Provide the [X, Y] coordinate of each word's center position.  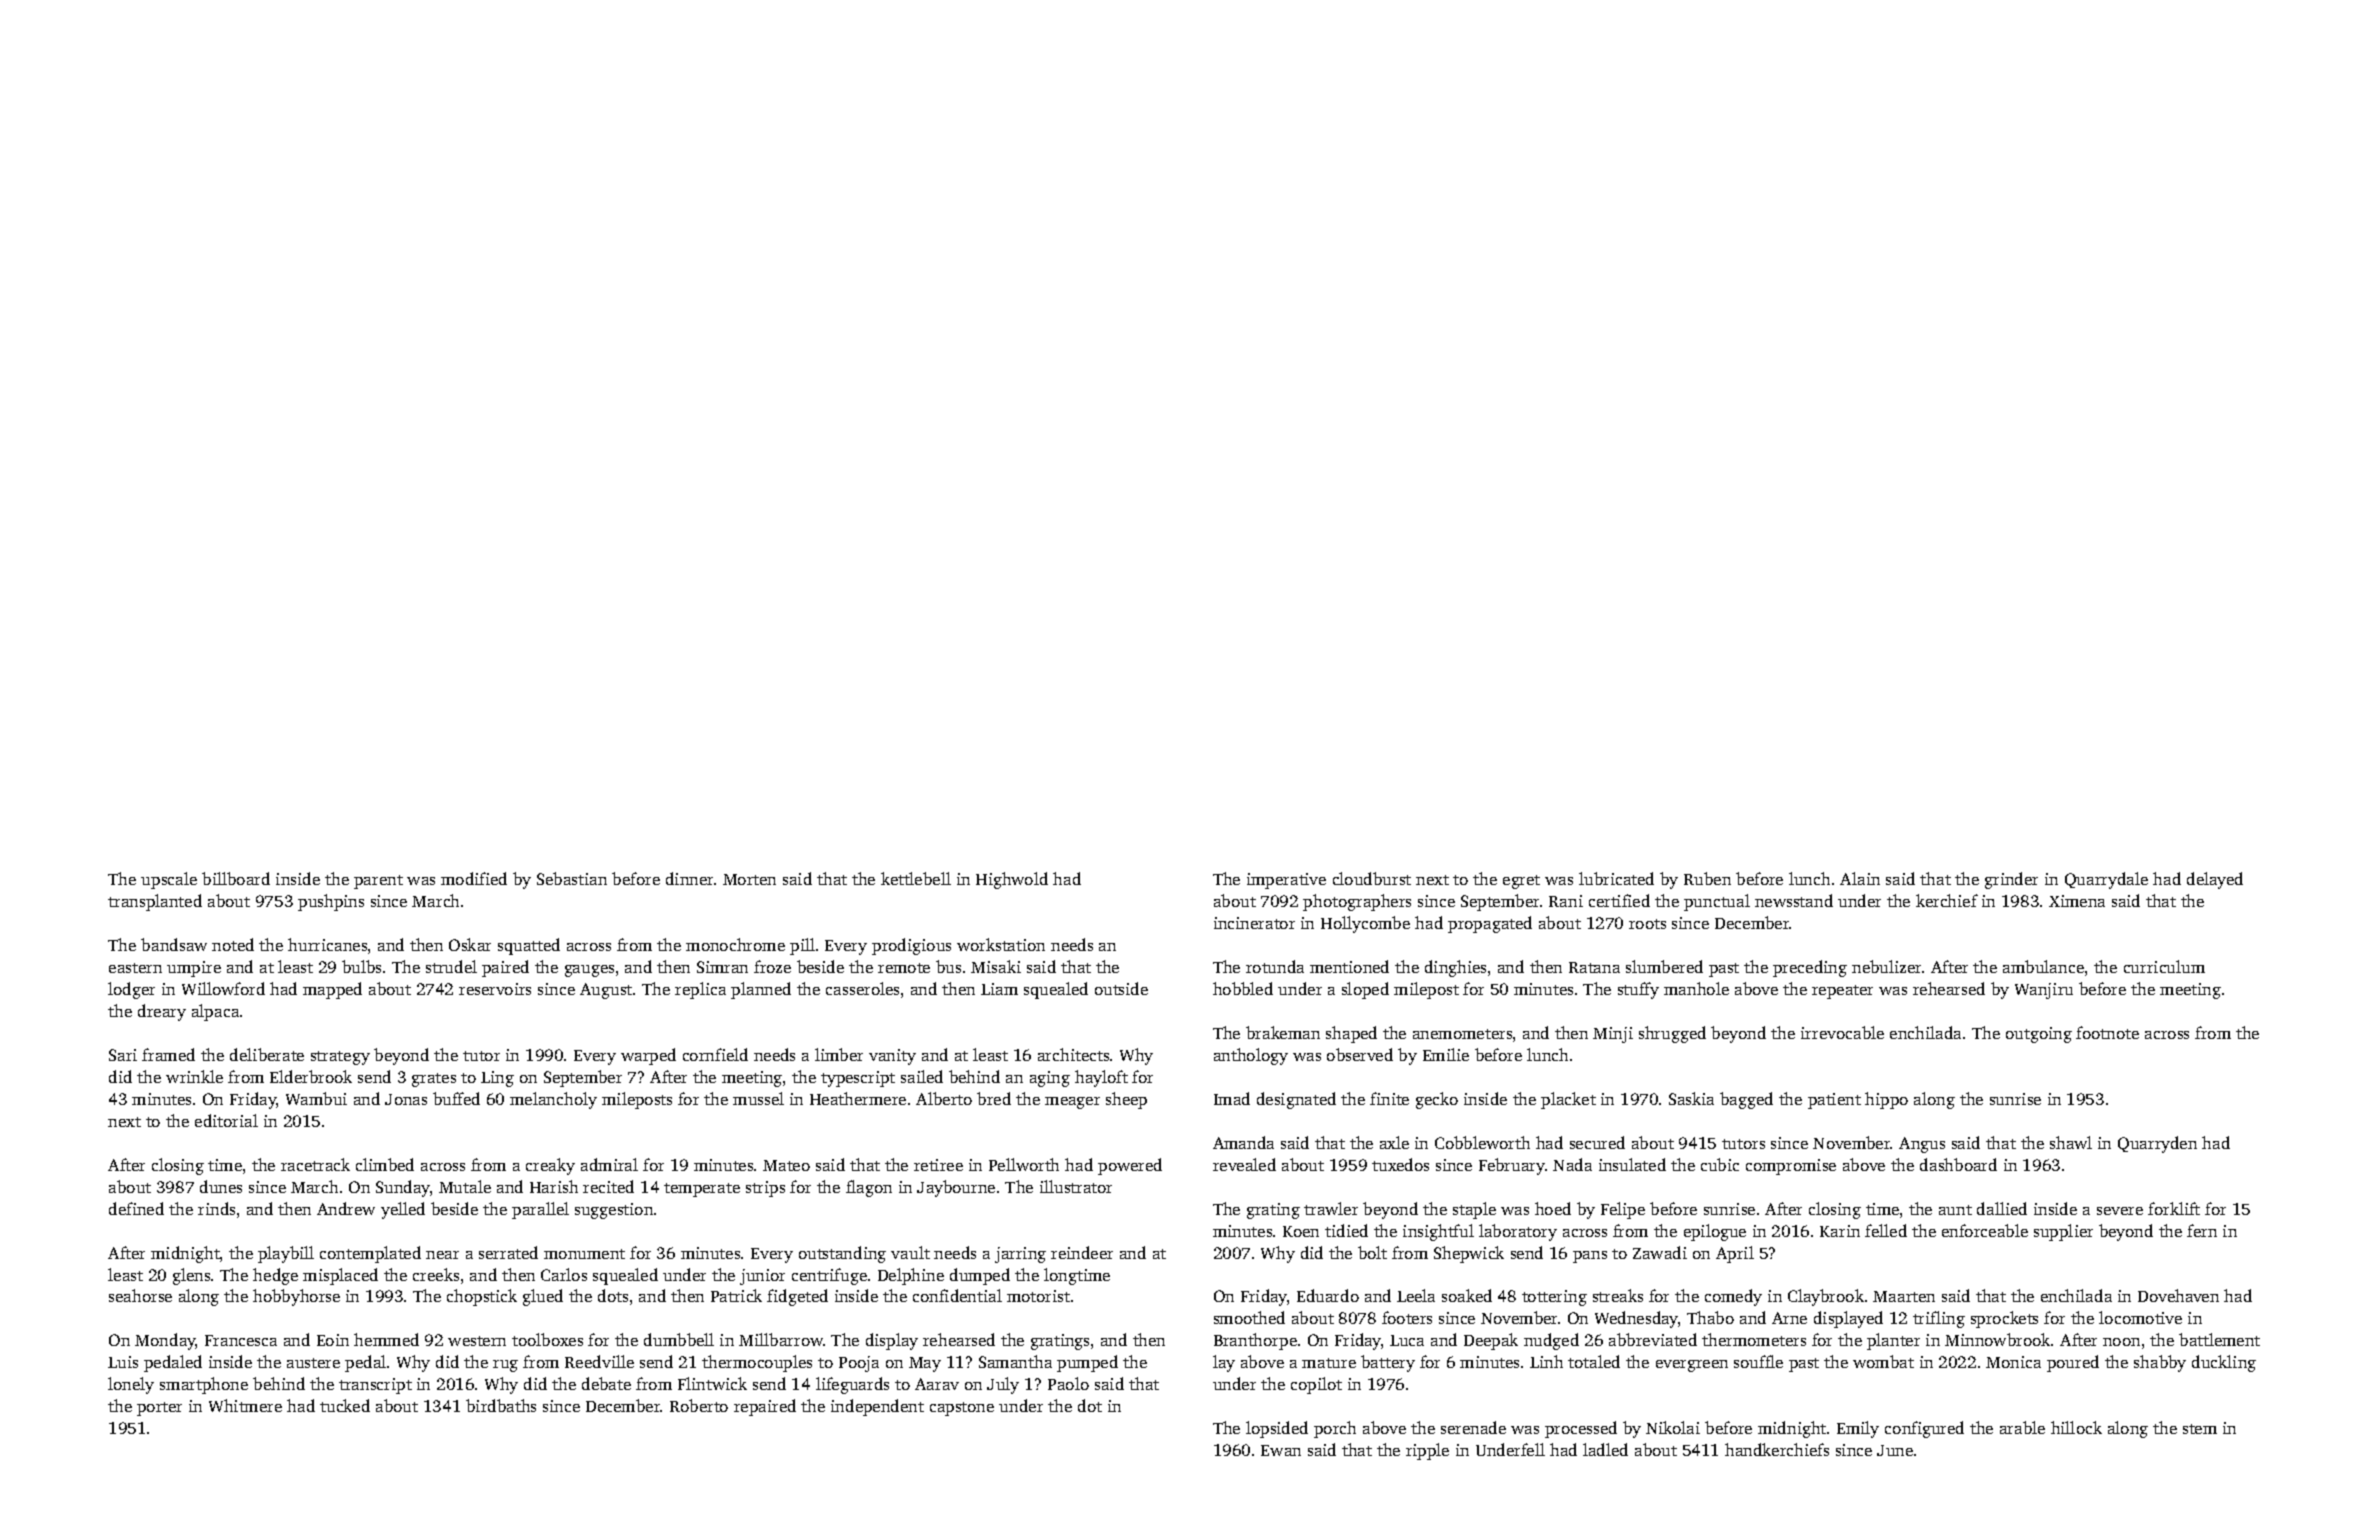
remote [904, 968]
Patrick [736, 1295]
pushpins [331, 902]
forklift [2174, 1208]
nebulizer [1886, 966]
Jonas [406, 1099]
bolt [1372, 1252]
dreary [162, 1012]
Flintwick [712, 1383]
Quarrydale [2106, 880]
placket [1568, 1100]
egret [1521, 882]
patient [1834, 1101]
